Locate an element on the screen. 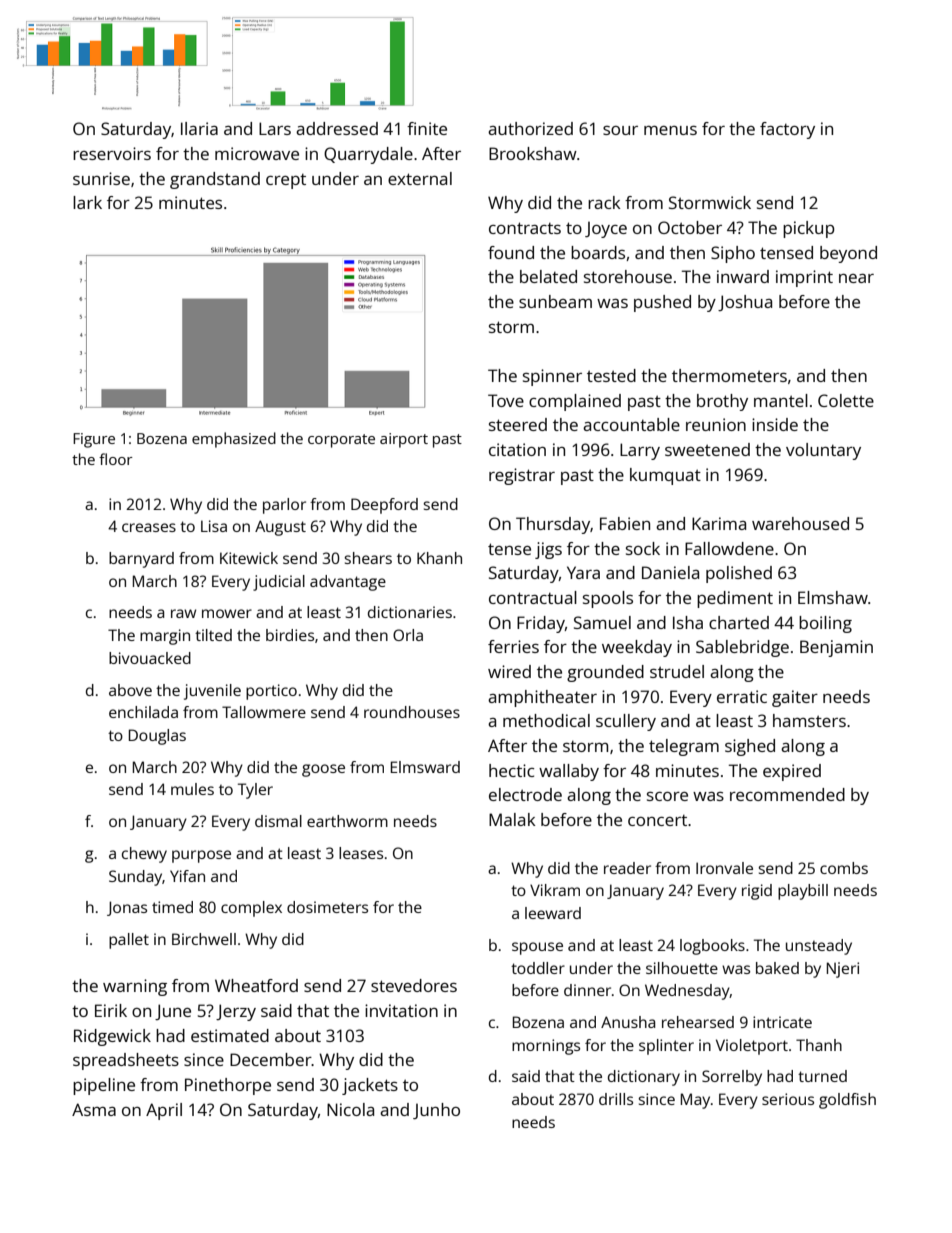  recommended is located at coordinates (787, 794).
